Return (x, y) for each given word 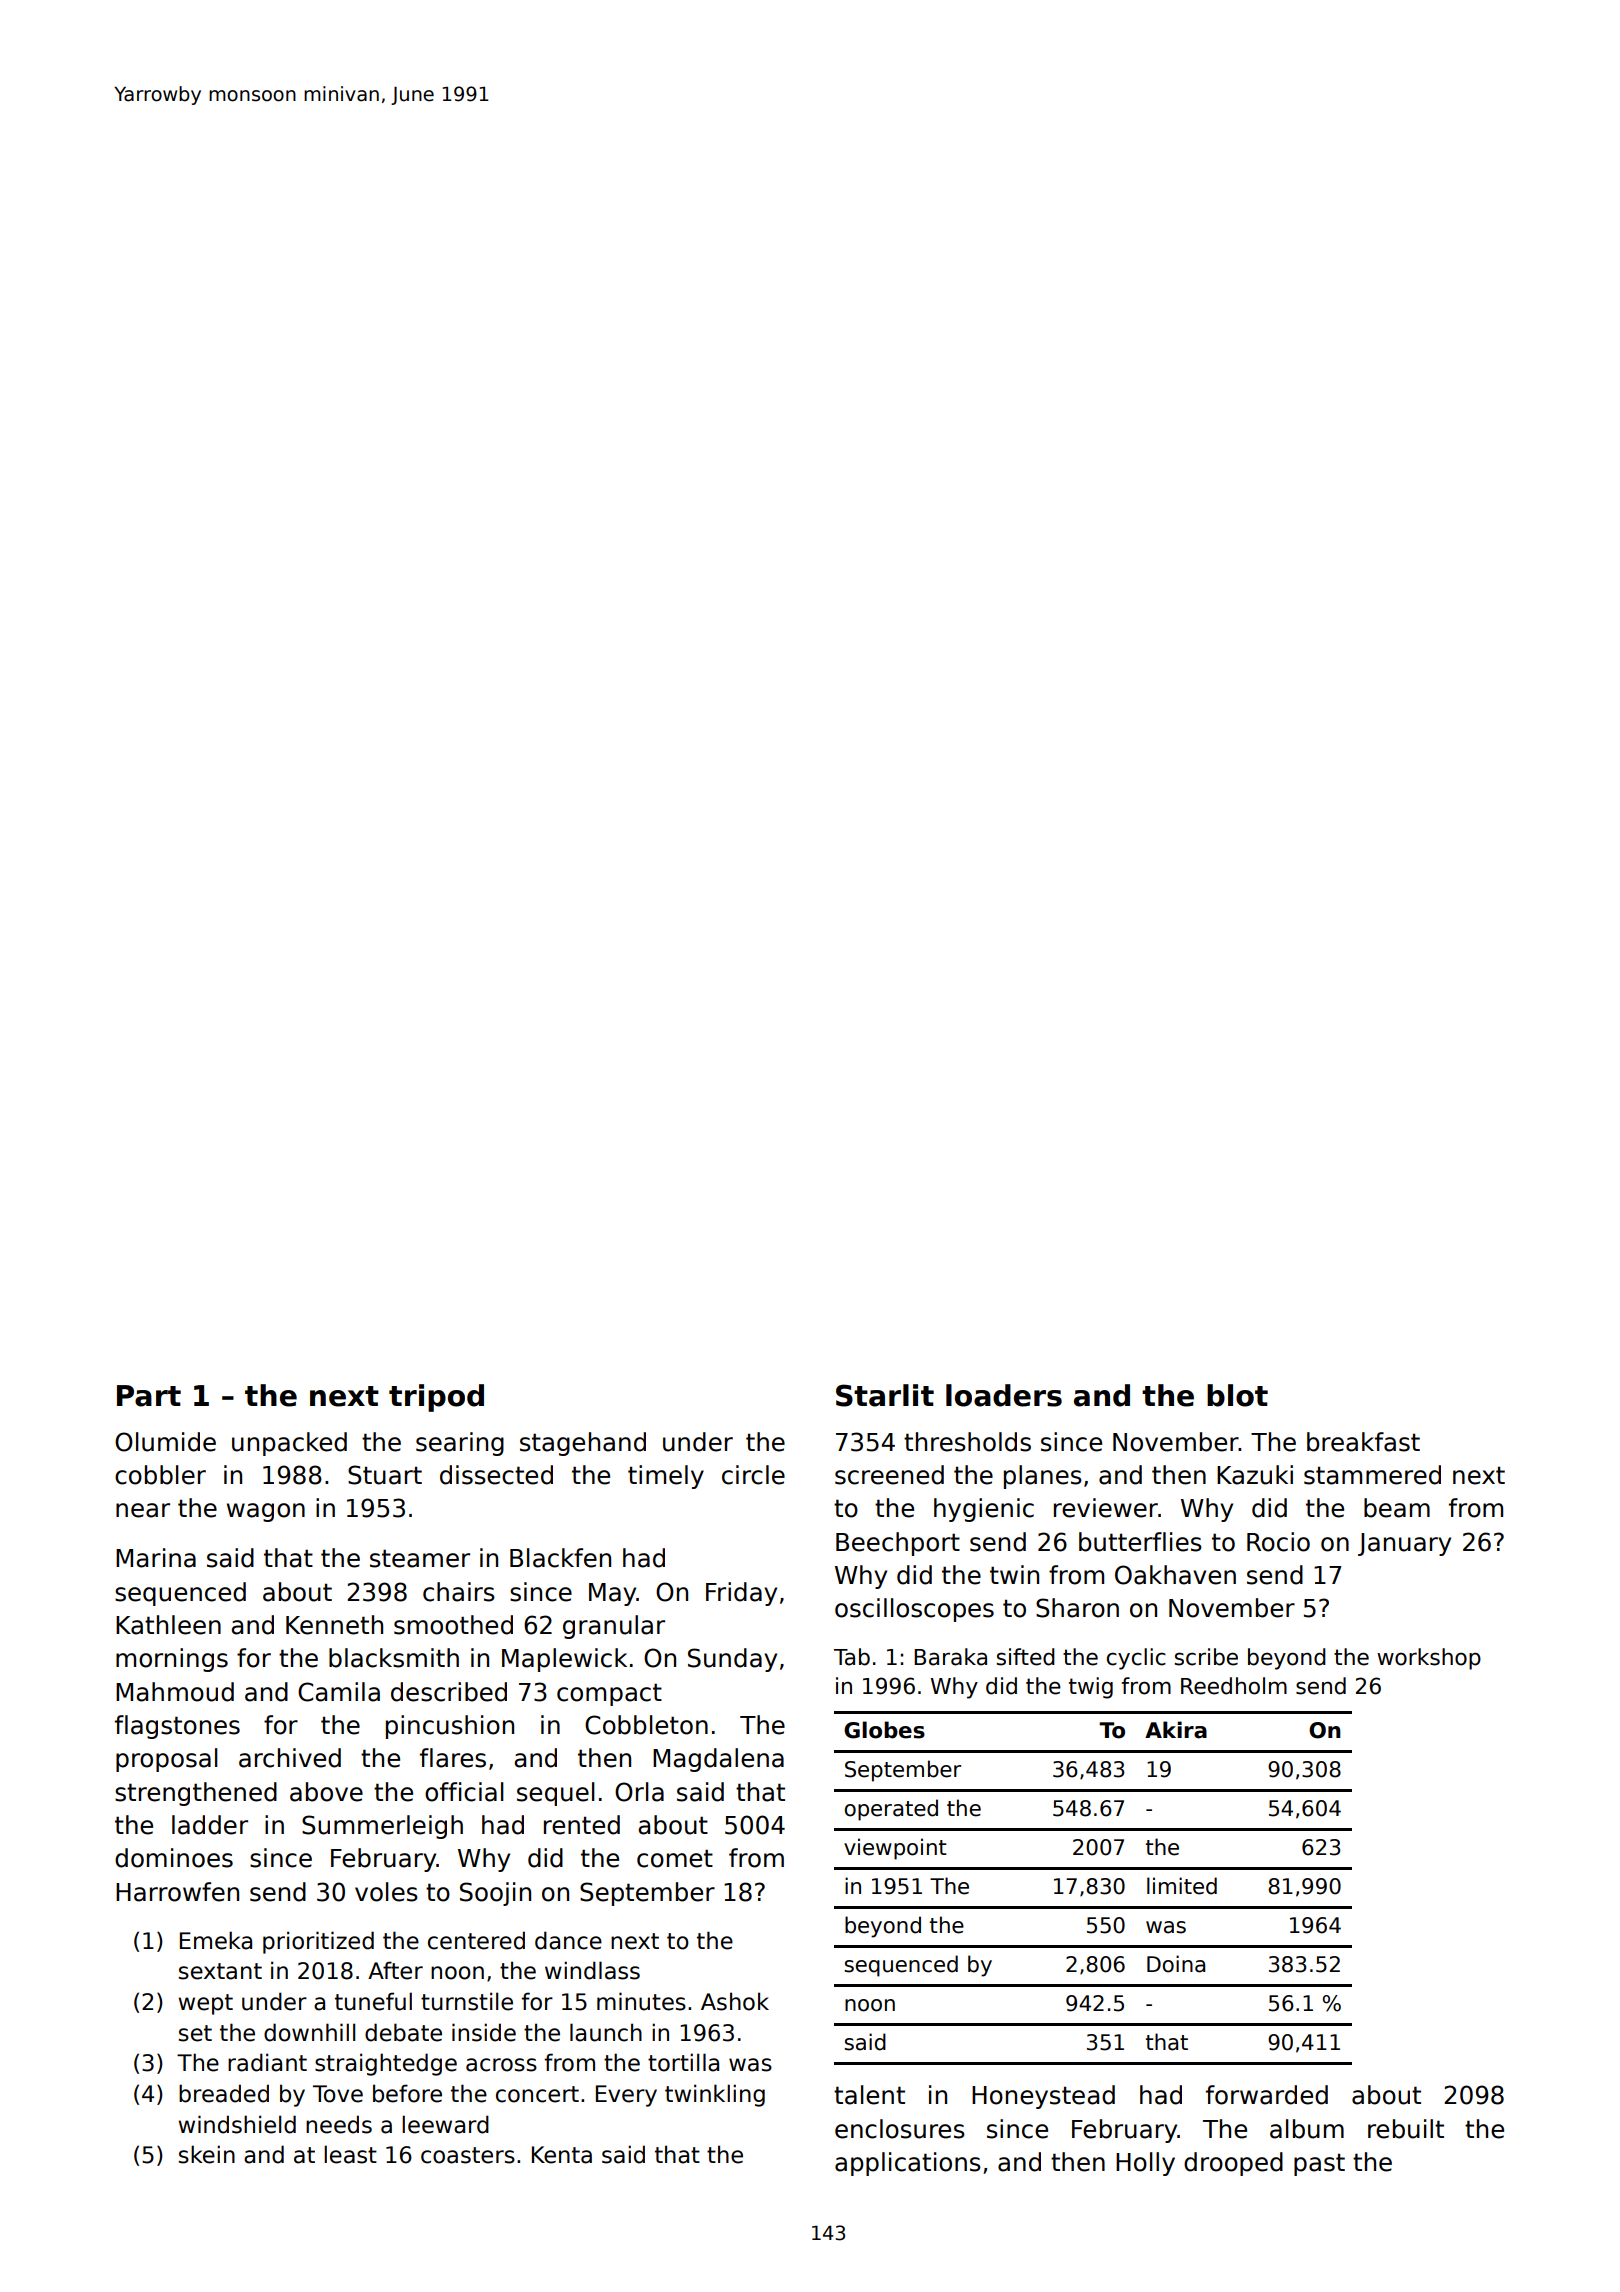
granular (614, 1627)
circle (753, 1475)
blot (1237, 1395)
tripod (436, 1398)
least (350, 2154)
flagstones (177, 1727)
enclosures (900, 2129)
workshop (1429, 1659)
